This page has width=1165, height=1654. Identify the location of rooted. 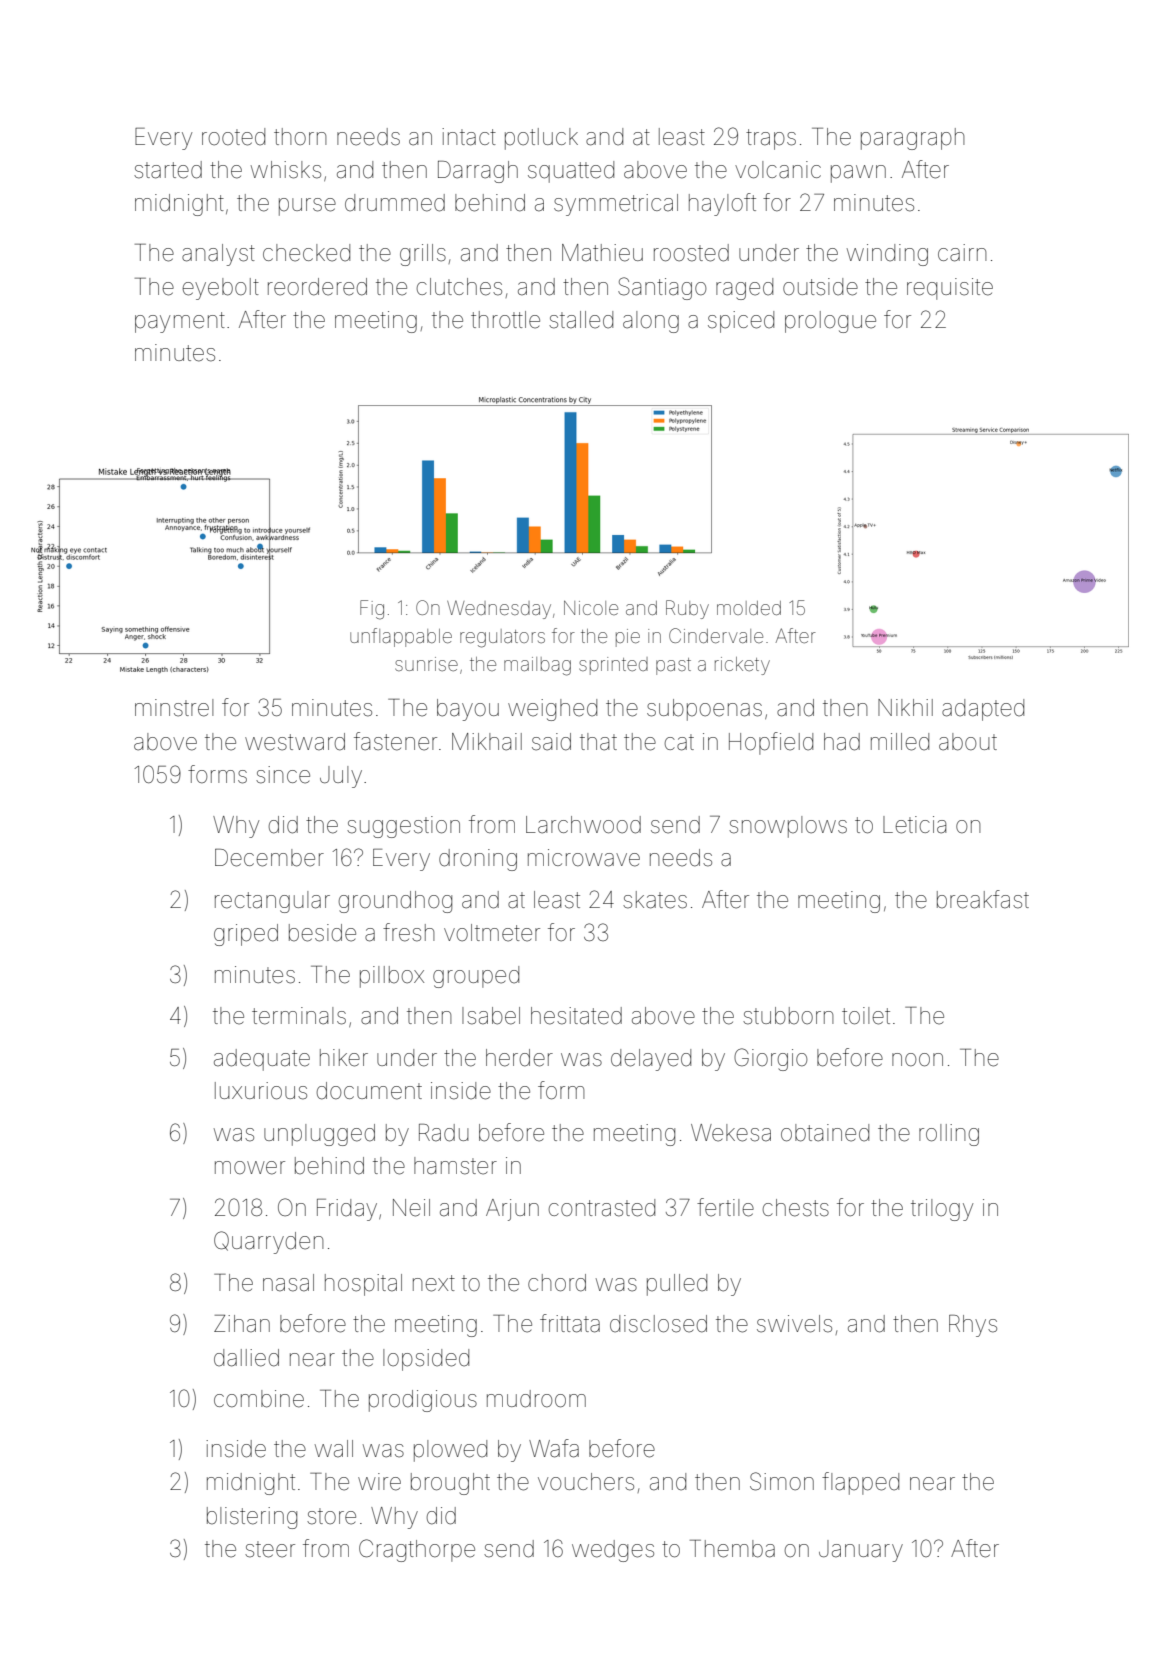
(233, 137).
